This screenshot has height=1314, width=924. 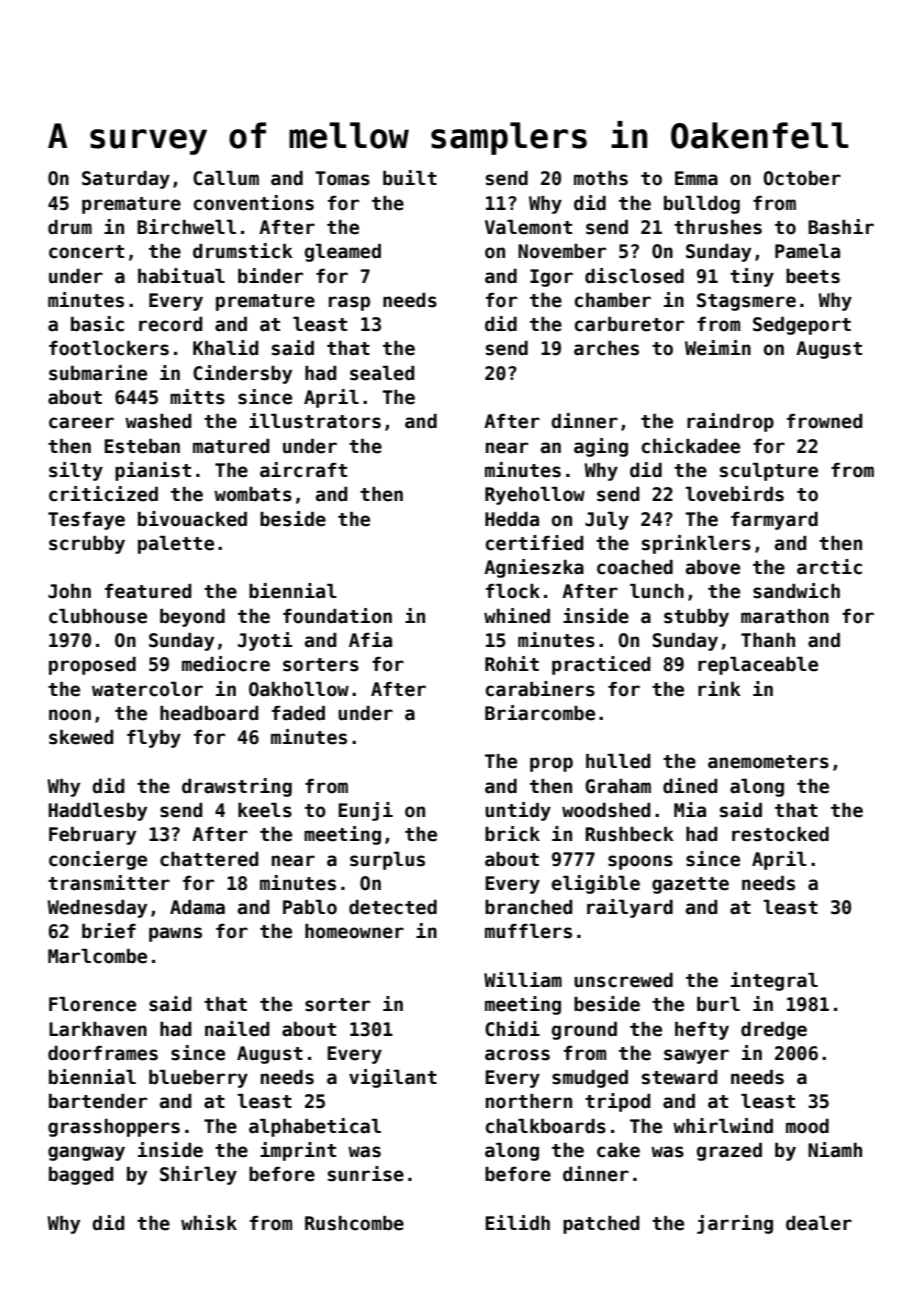 What do you see at coordinates (730, 422) in the screenshot?
I see `raindrop` at bounding box center [730, 422].
